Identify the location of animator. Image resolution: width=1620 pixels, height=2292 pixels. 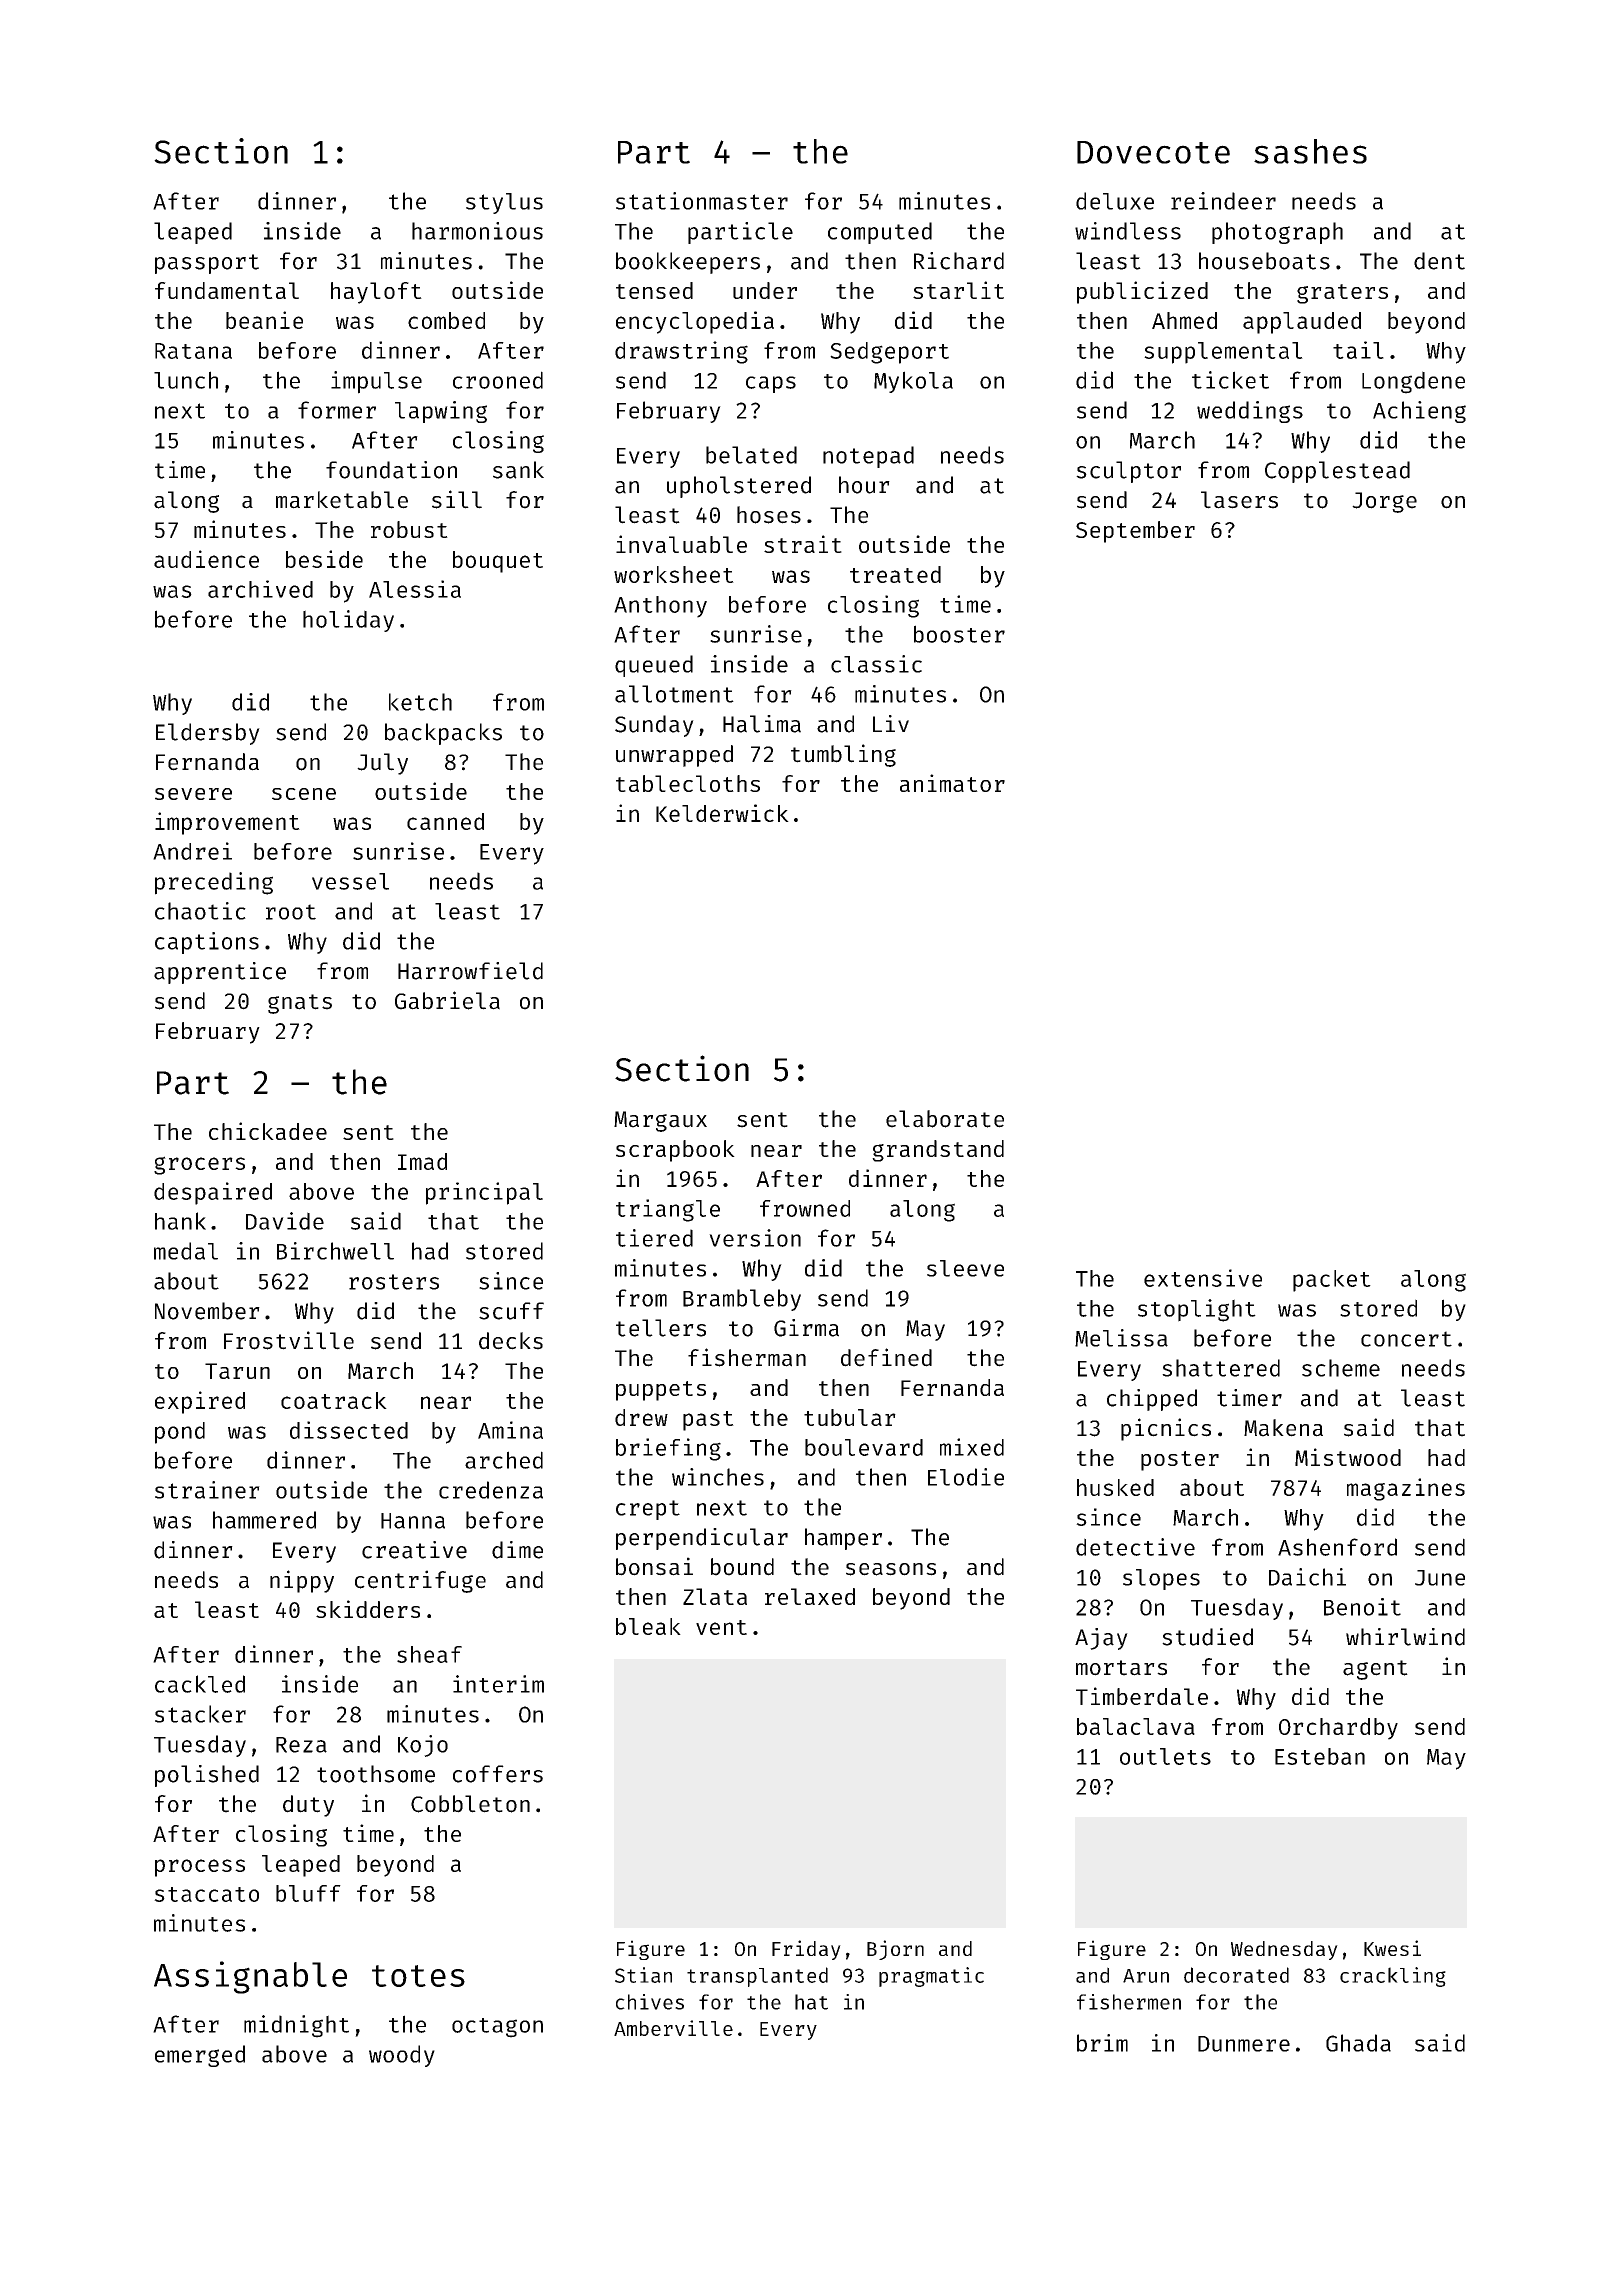
(952, 783).
